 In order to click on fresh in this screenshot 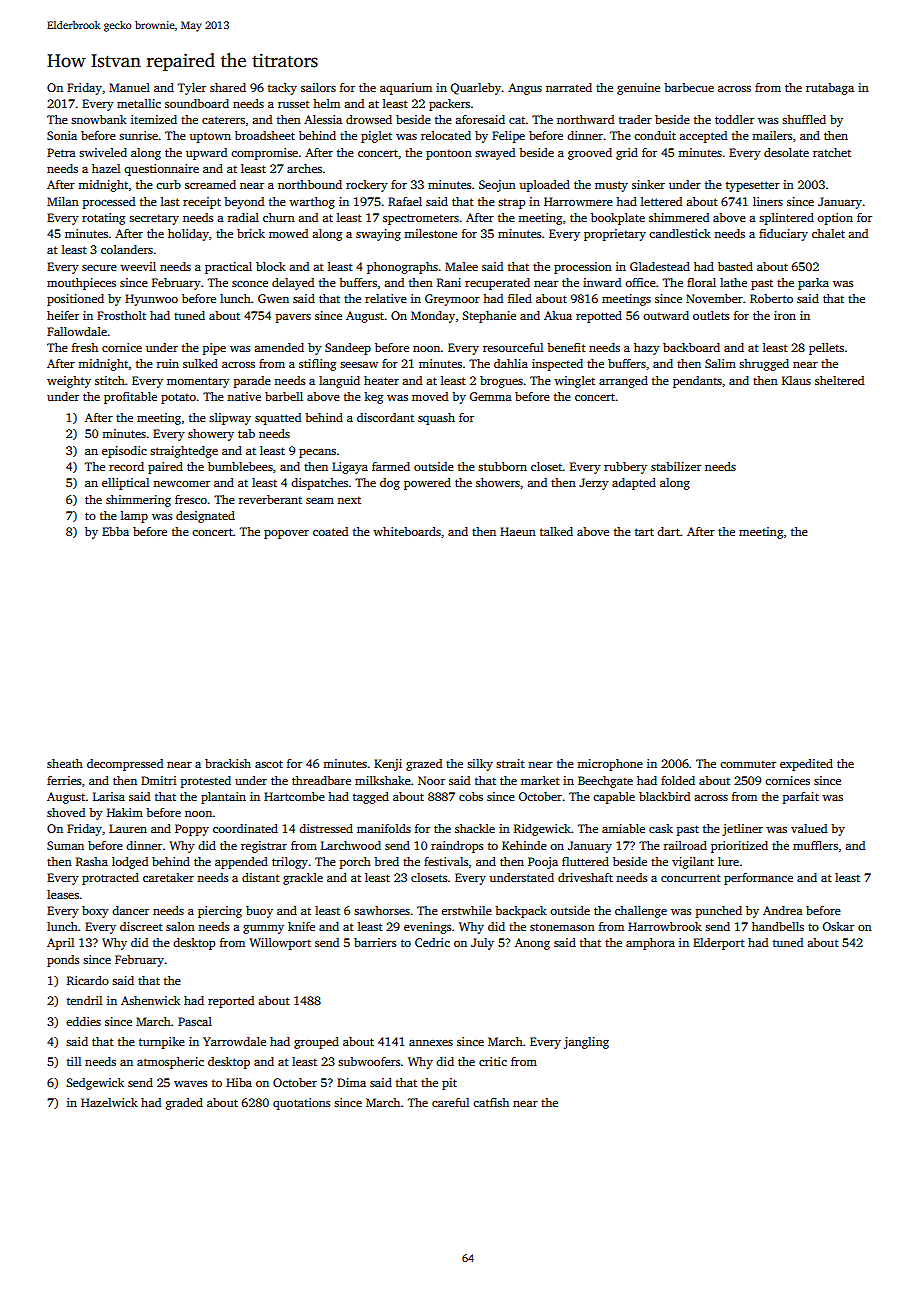, I will do `click(85, 347)`.
